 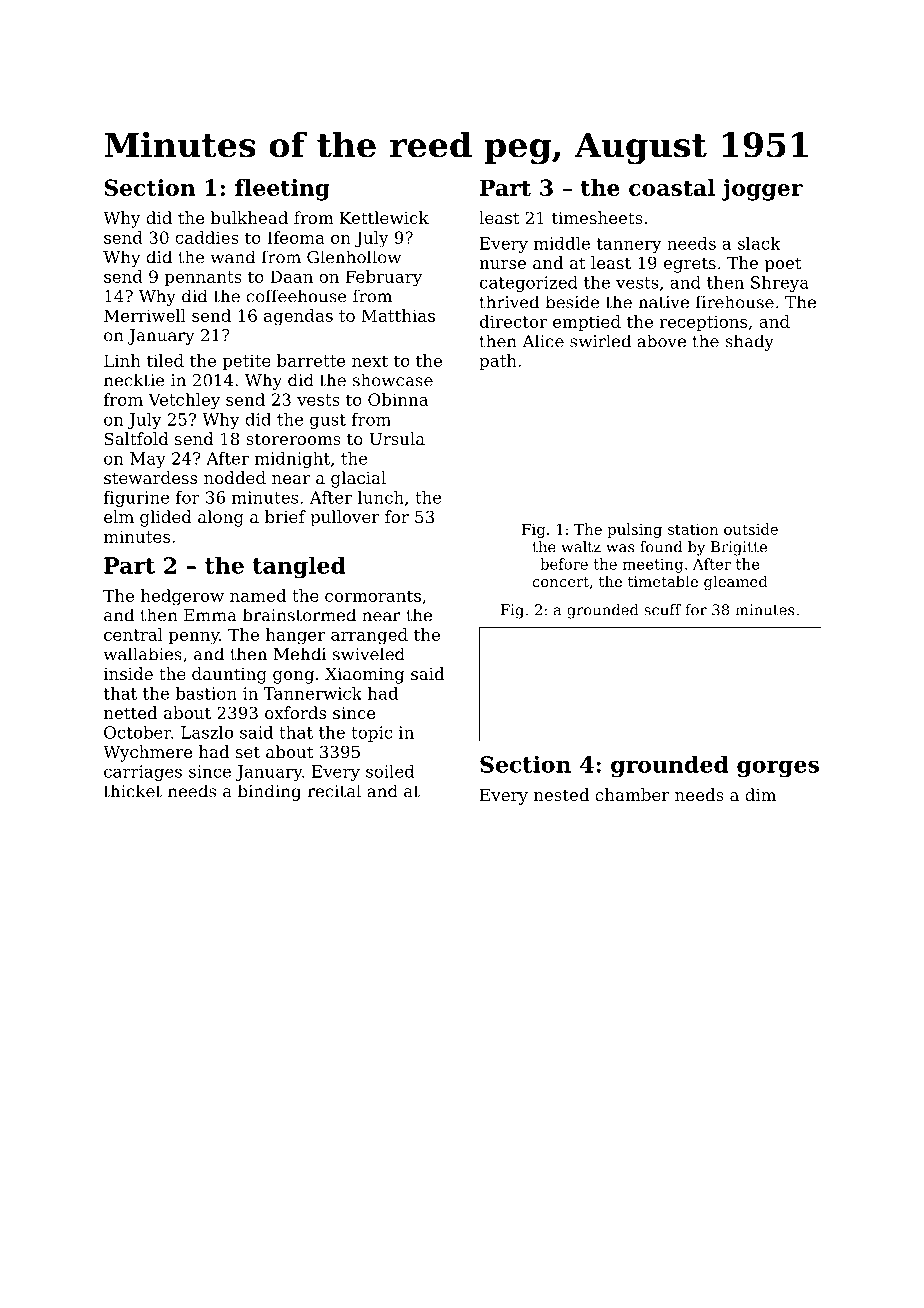 What do you see at coordinates (661, 341) in the screenshot?
I see `above` at bounding box center [661, 341].
